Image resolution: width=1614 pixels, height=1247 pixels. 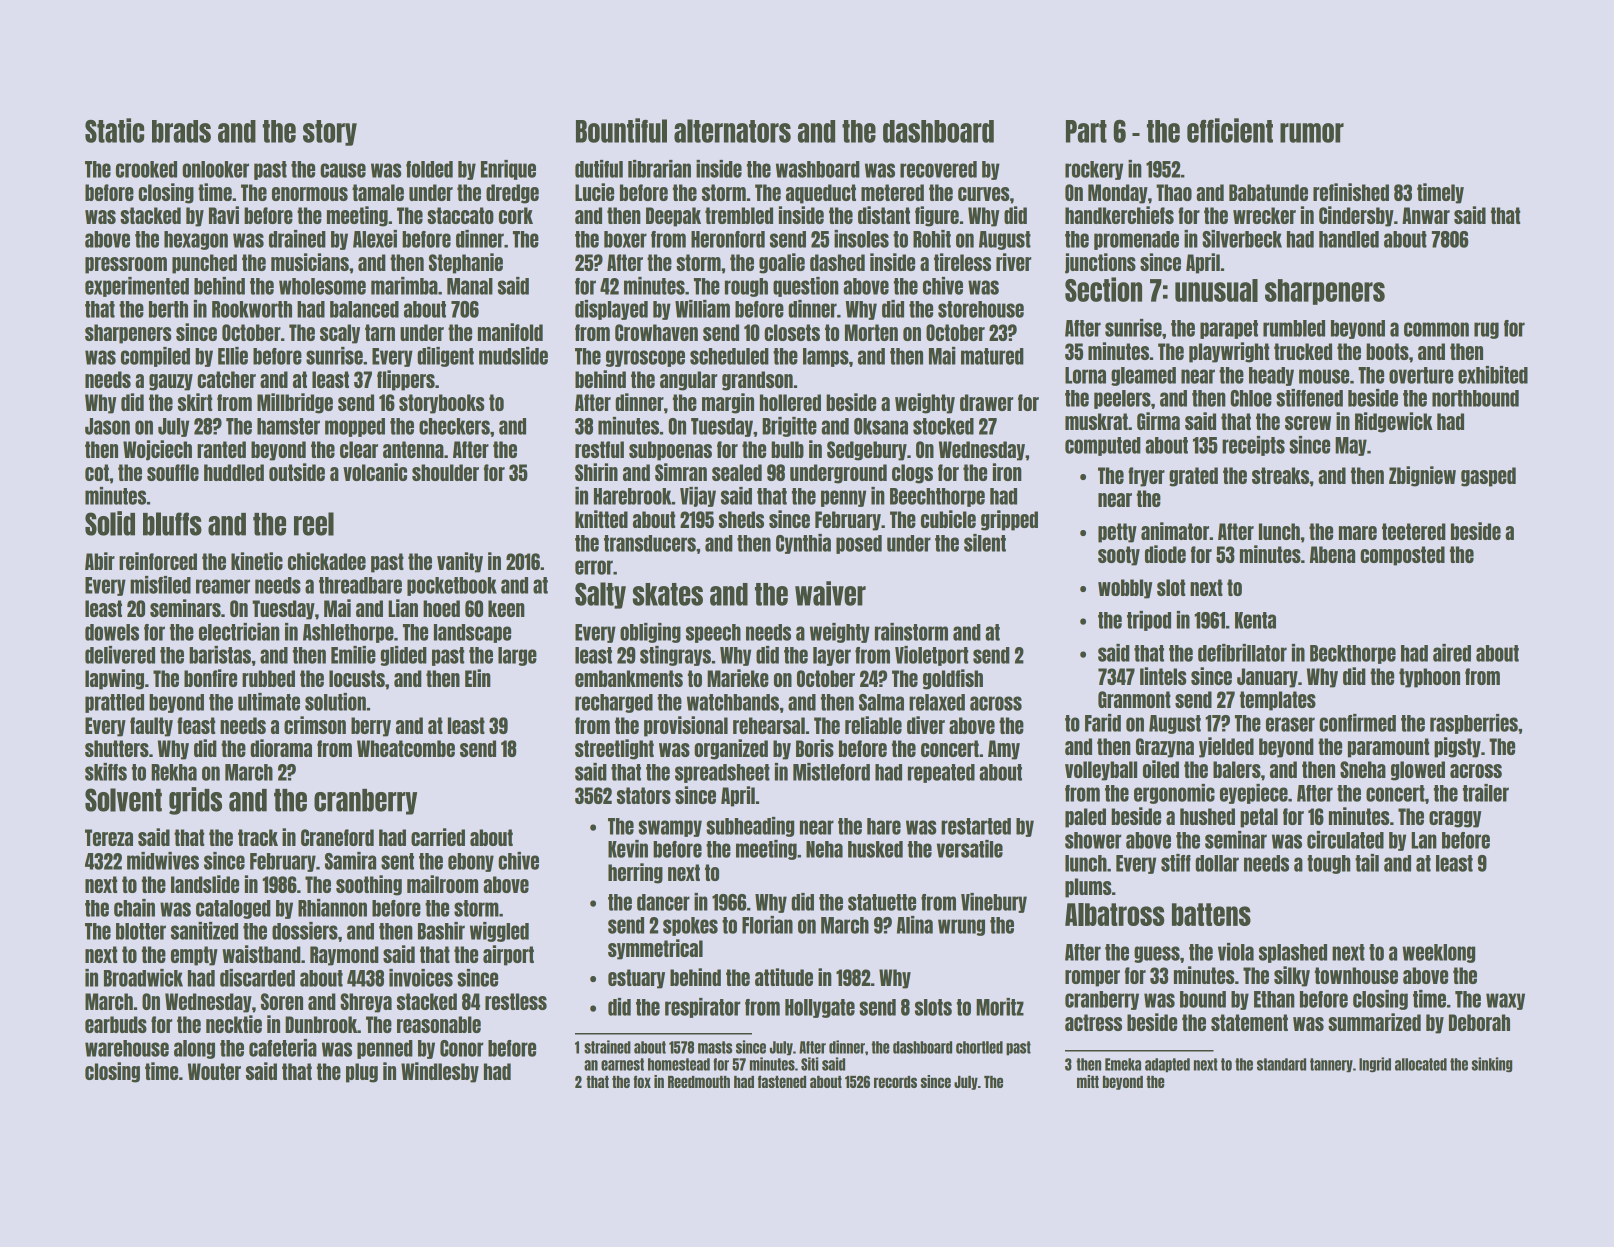 What do you see at coordinates (1312, 133) in the screenshot?
I see `rumor` at bounding box center [1312, 133].
